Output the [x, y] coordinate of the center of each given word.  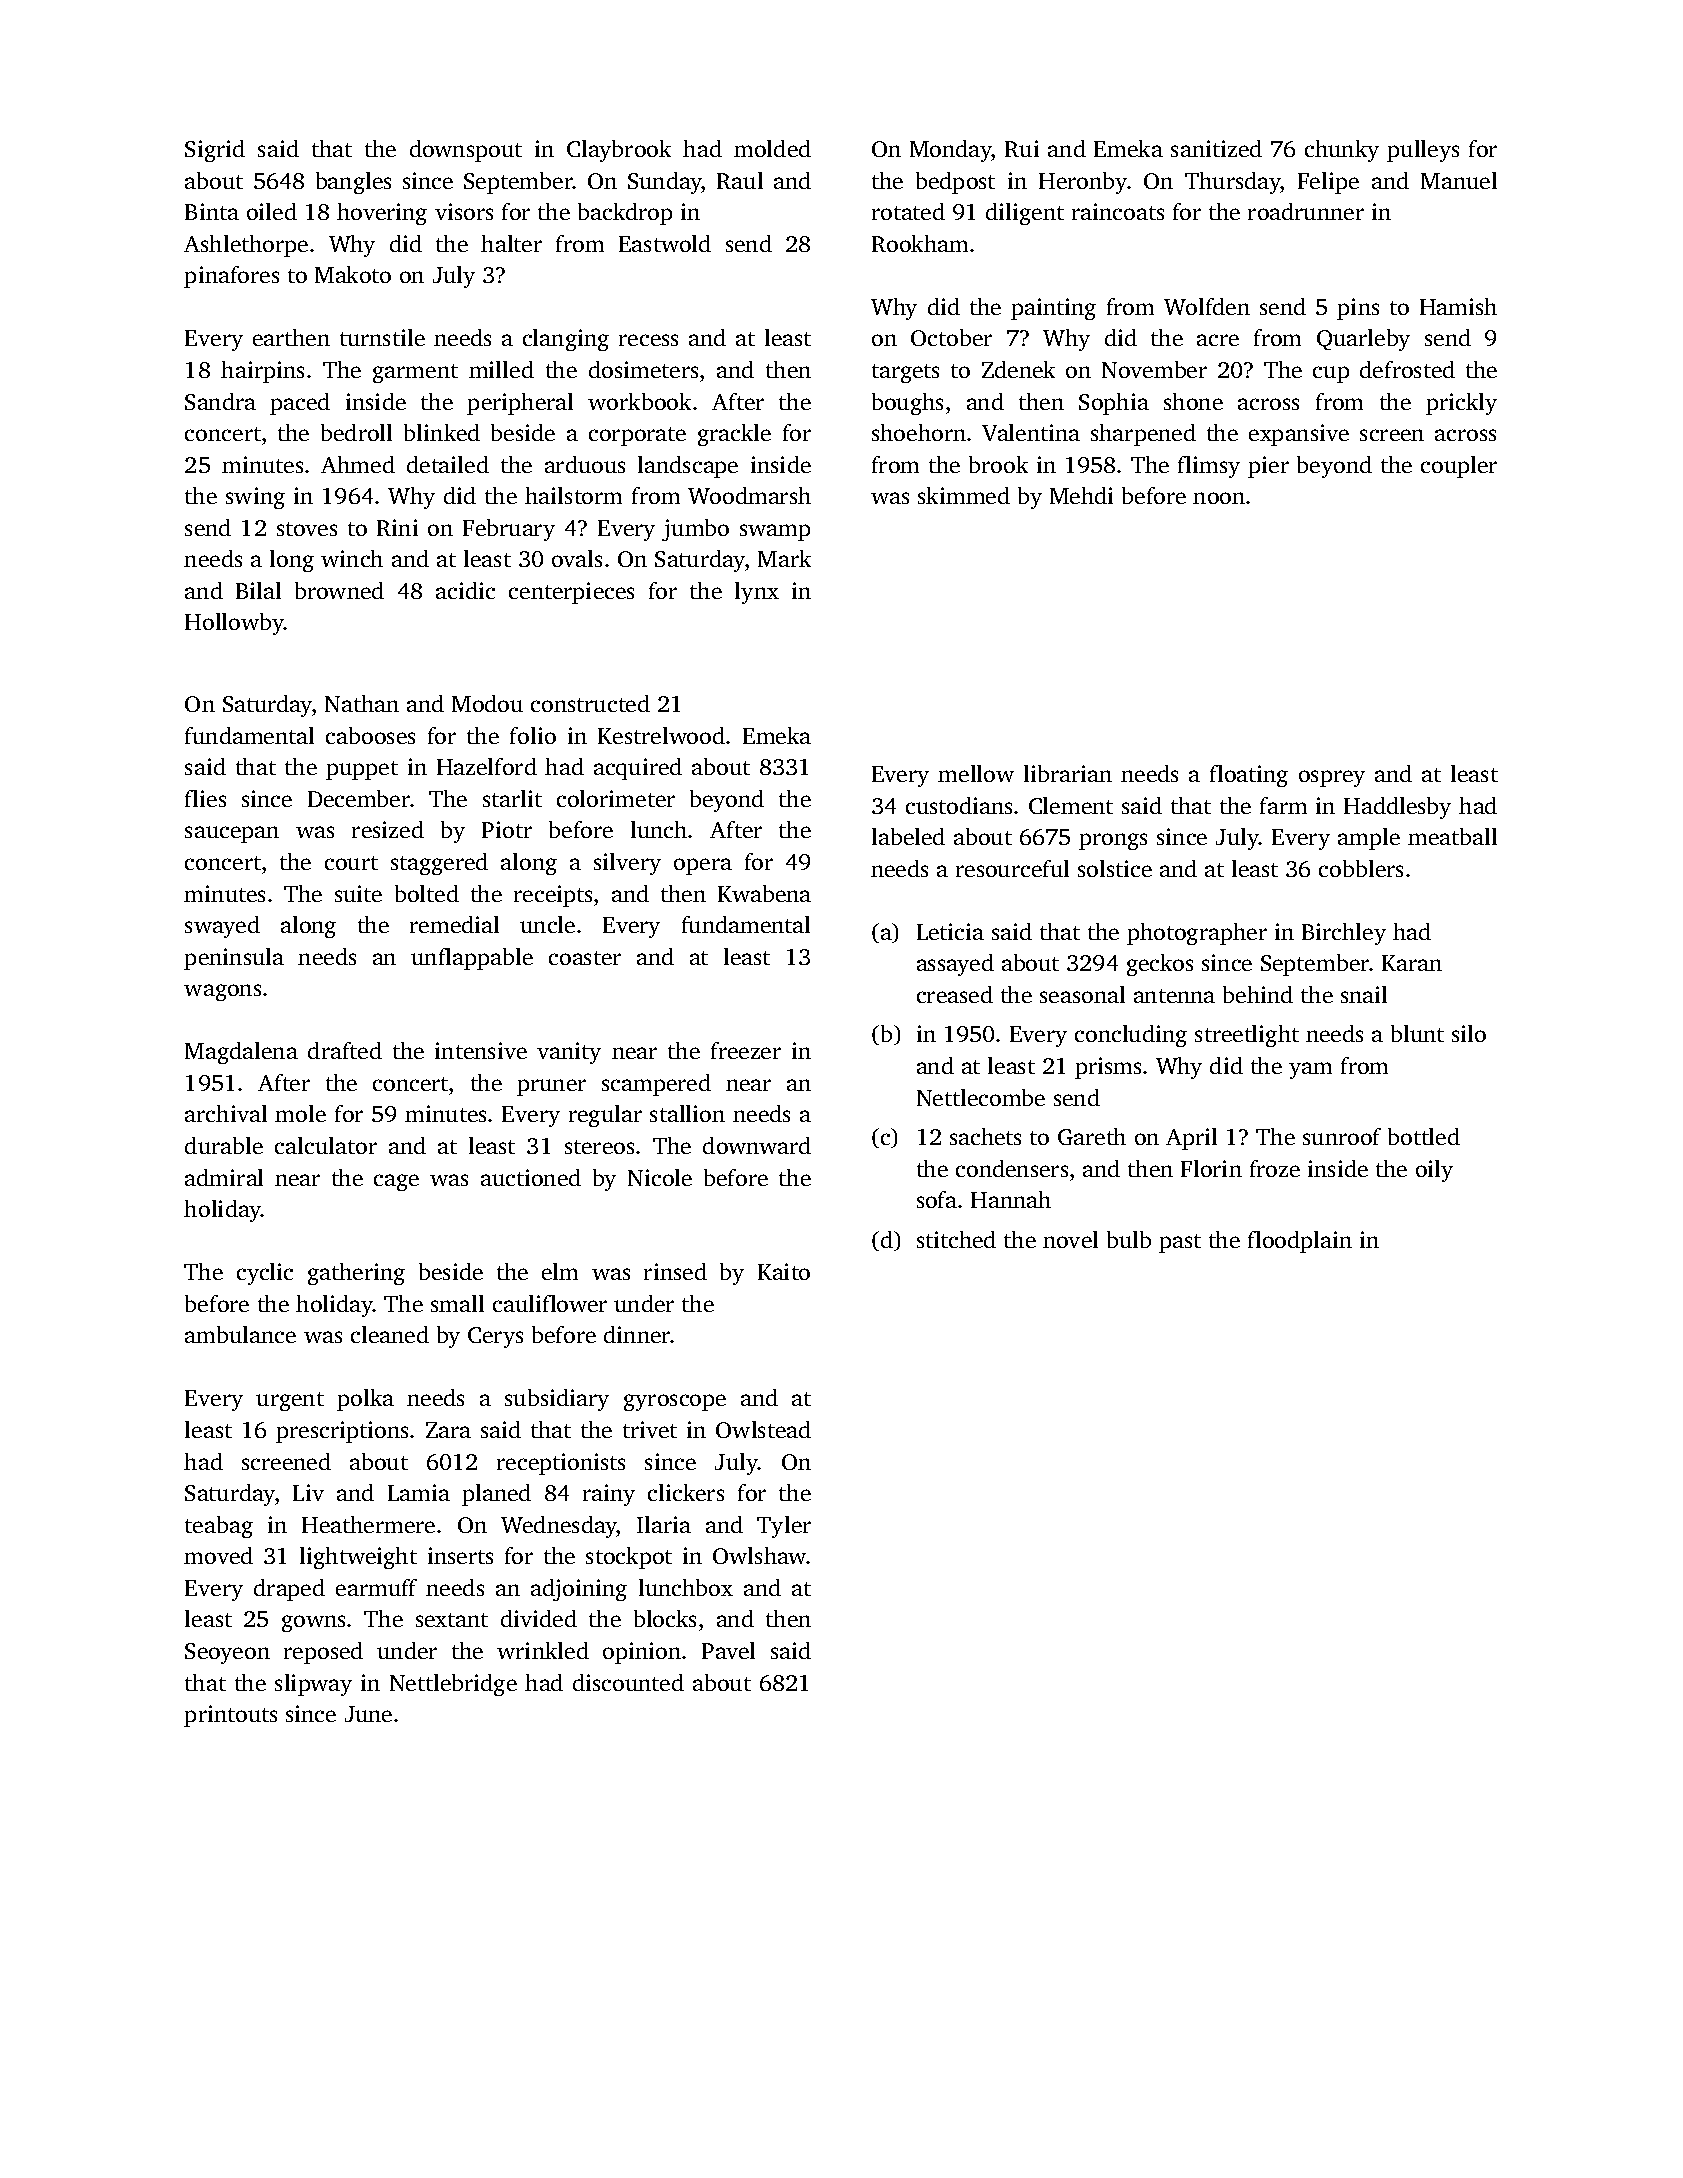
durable [224, 1145]
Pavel [728, 1650]
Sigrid [215, 151]
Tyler [784, 1527]
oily [1434, 1171]
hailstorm [573, 495]
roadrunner [1306, 211]
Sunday [665, 183]
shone [1193, 401]
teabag [219, 1527]
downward [757, 1145]
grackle [734, 435]
